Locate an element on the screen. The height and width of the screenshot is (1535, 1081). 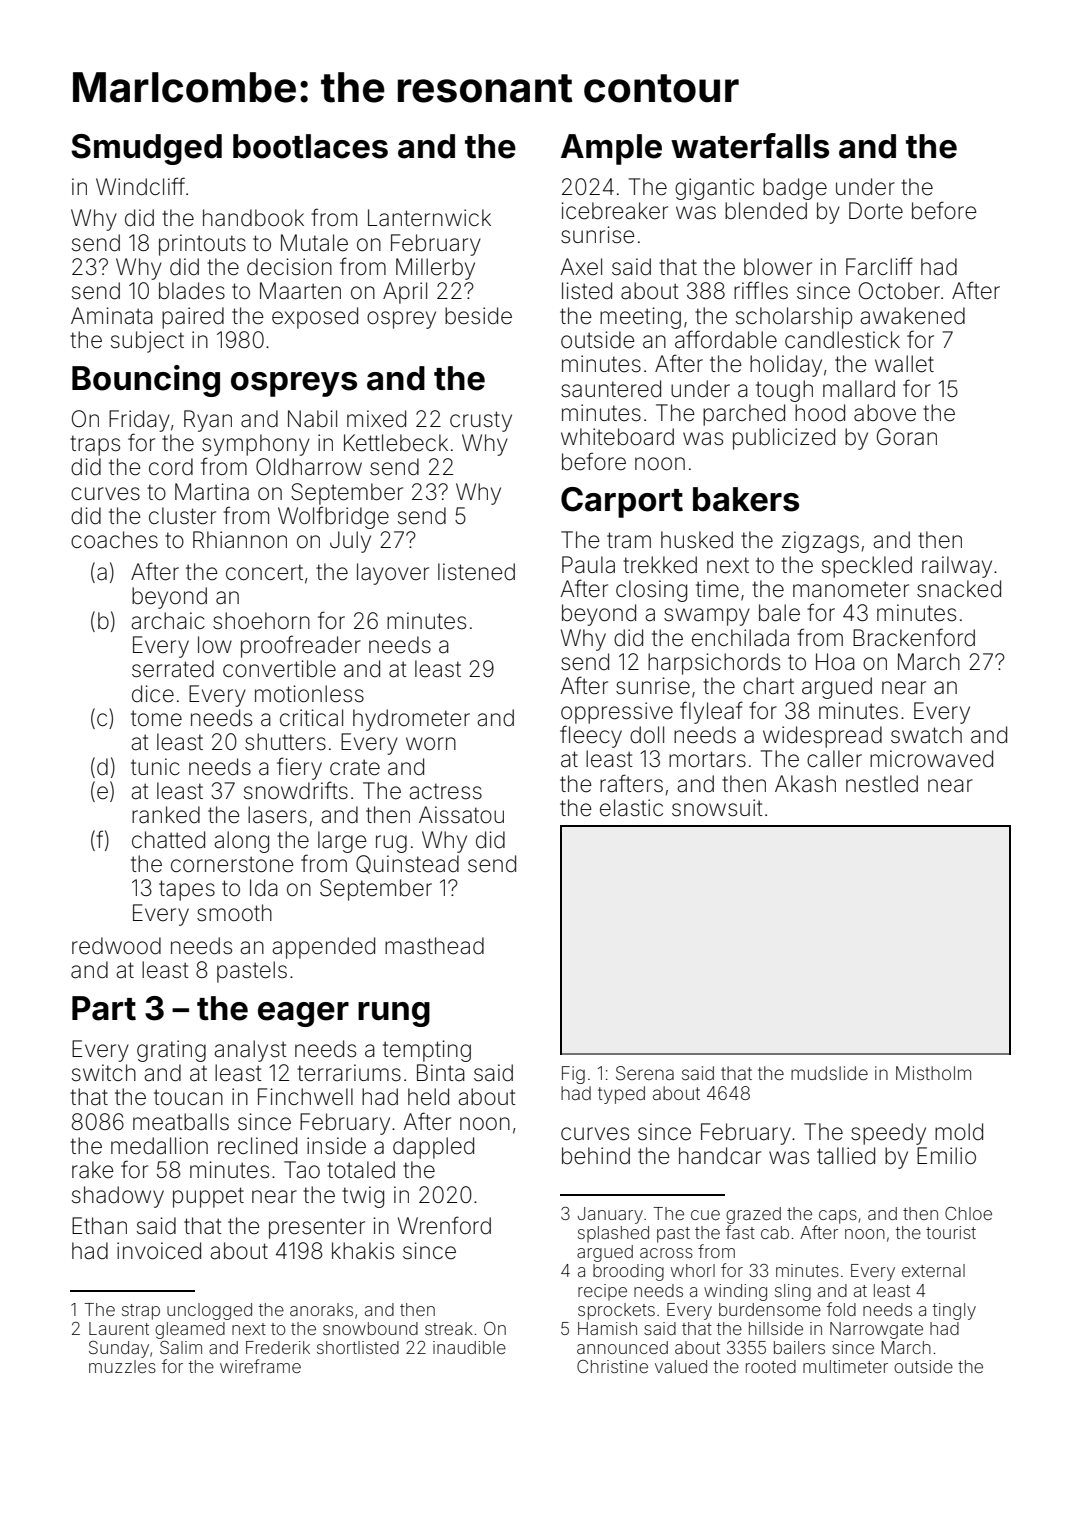
worn is located at coordinates (431, 744).
